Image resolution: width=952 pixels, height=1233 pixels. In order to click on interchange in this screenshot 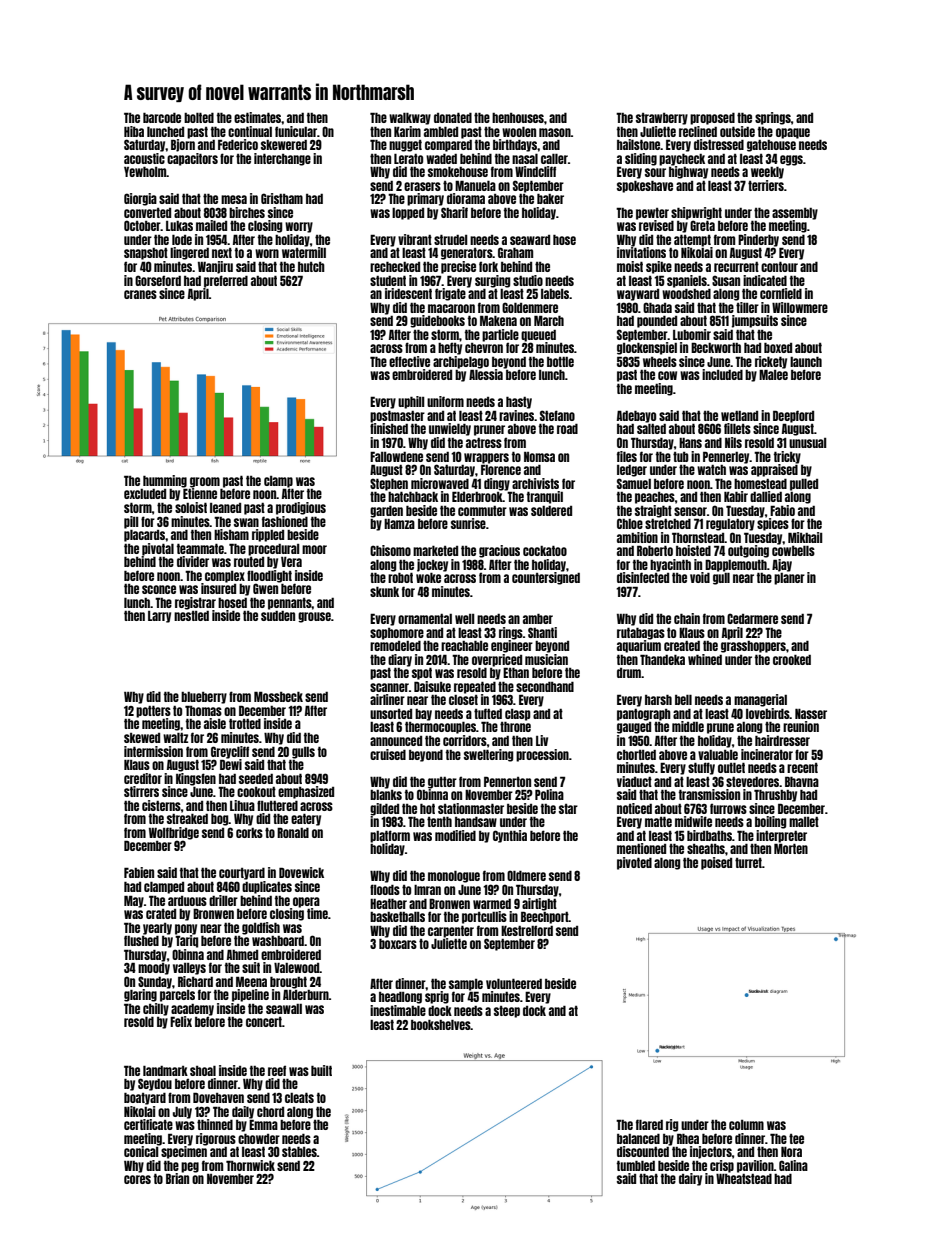, I will do `click(282, 159)`.
